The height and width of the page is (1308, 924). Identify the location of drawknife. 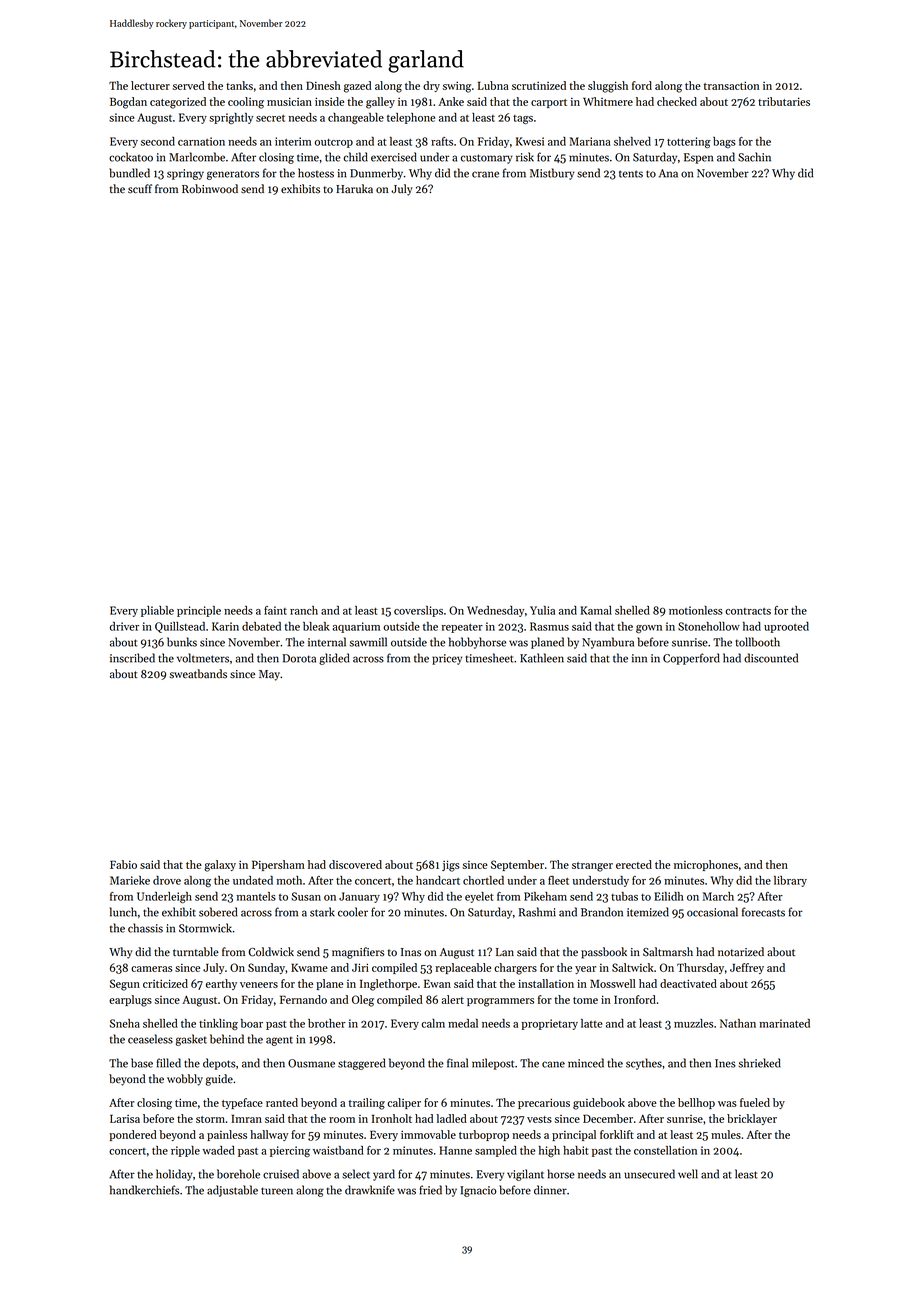
(370, 1190).
